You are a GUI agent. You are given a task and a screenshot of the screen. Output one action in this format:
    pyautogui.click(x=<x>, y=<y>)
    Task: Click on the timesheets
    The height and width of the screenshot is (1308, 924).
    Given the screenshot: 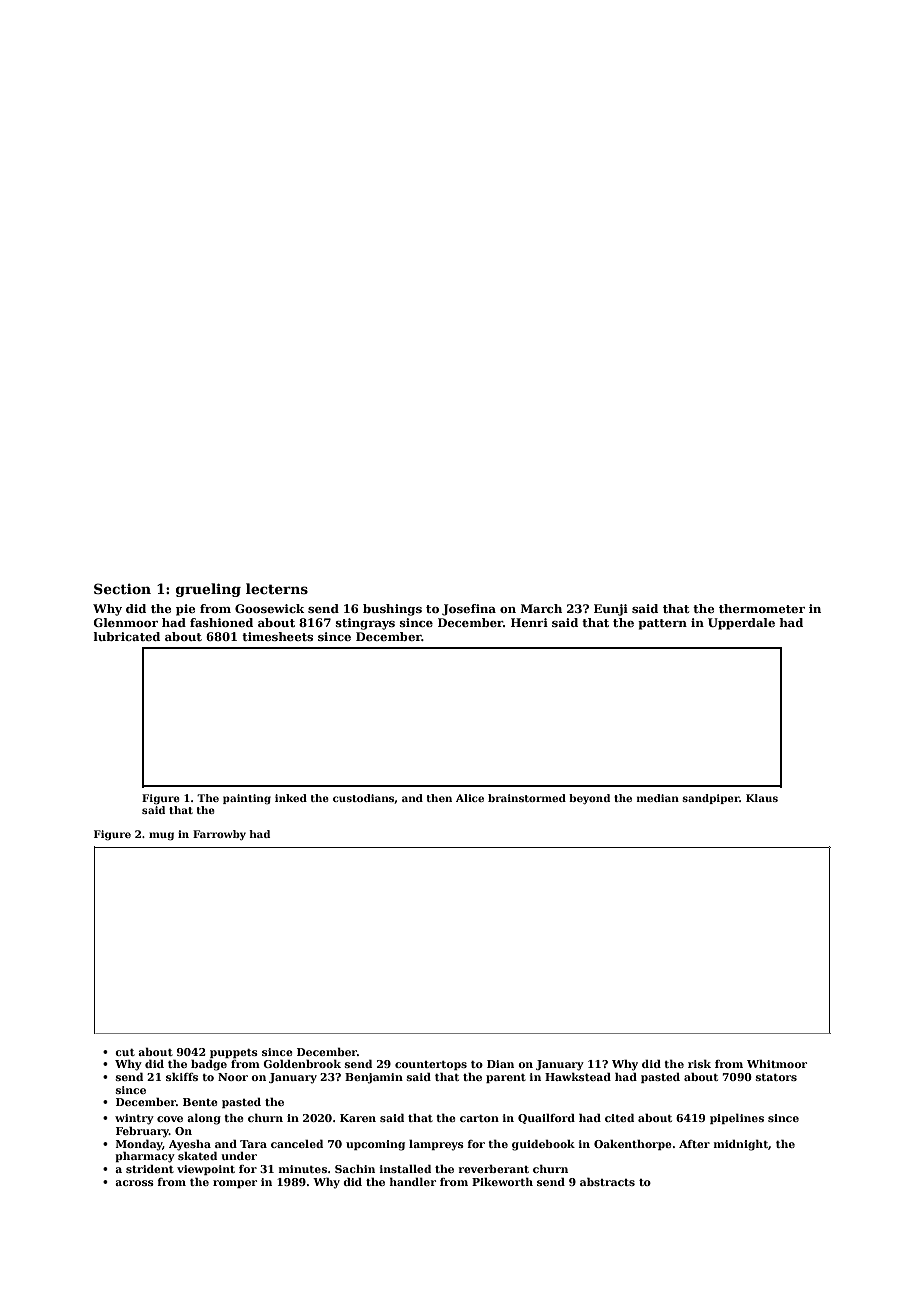 What is the action you would take?
    pyautogui.click(x=277, y=636)
